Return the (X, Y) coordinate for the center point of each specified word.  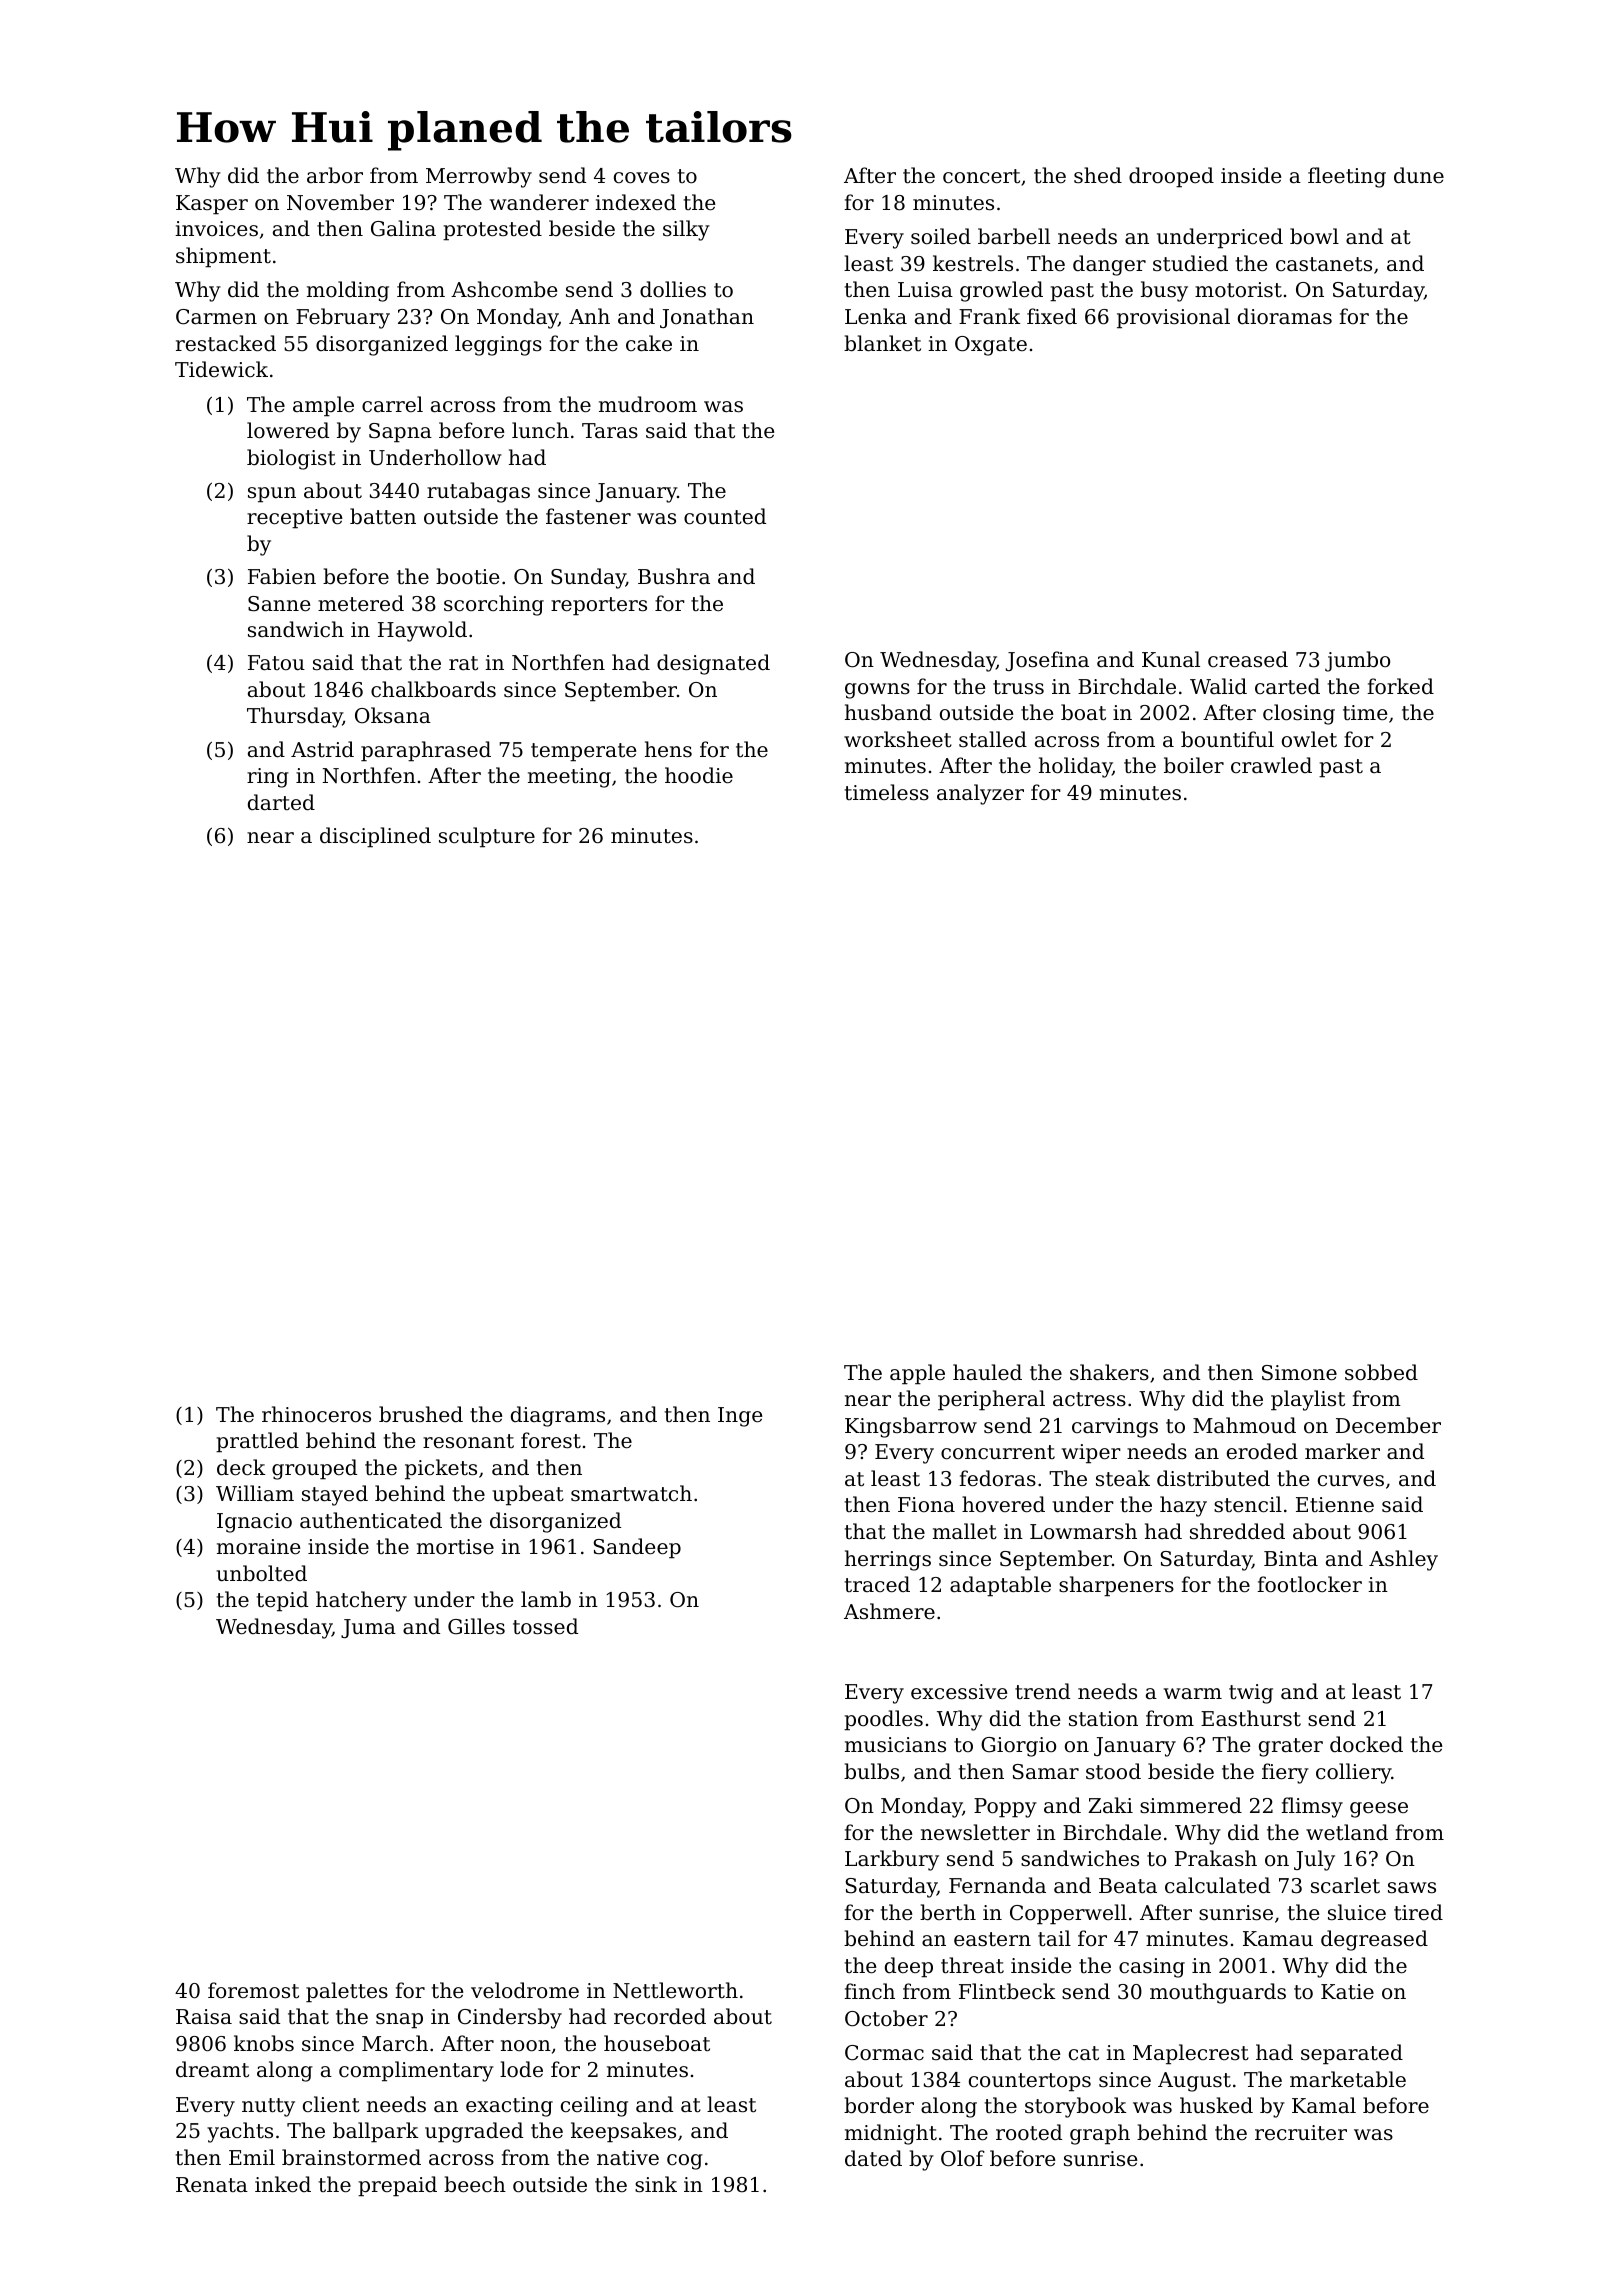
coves (642, 178)
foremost (253, 1990)
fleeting (1347, 177)
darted (281, 802)
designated (713, 664)
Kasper (212, 205)
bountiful (1227, 739)
